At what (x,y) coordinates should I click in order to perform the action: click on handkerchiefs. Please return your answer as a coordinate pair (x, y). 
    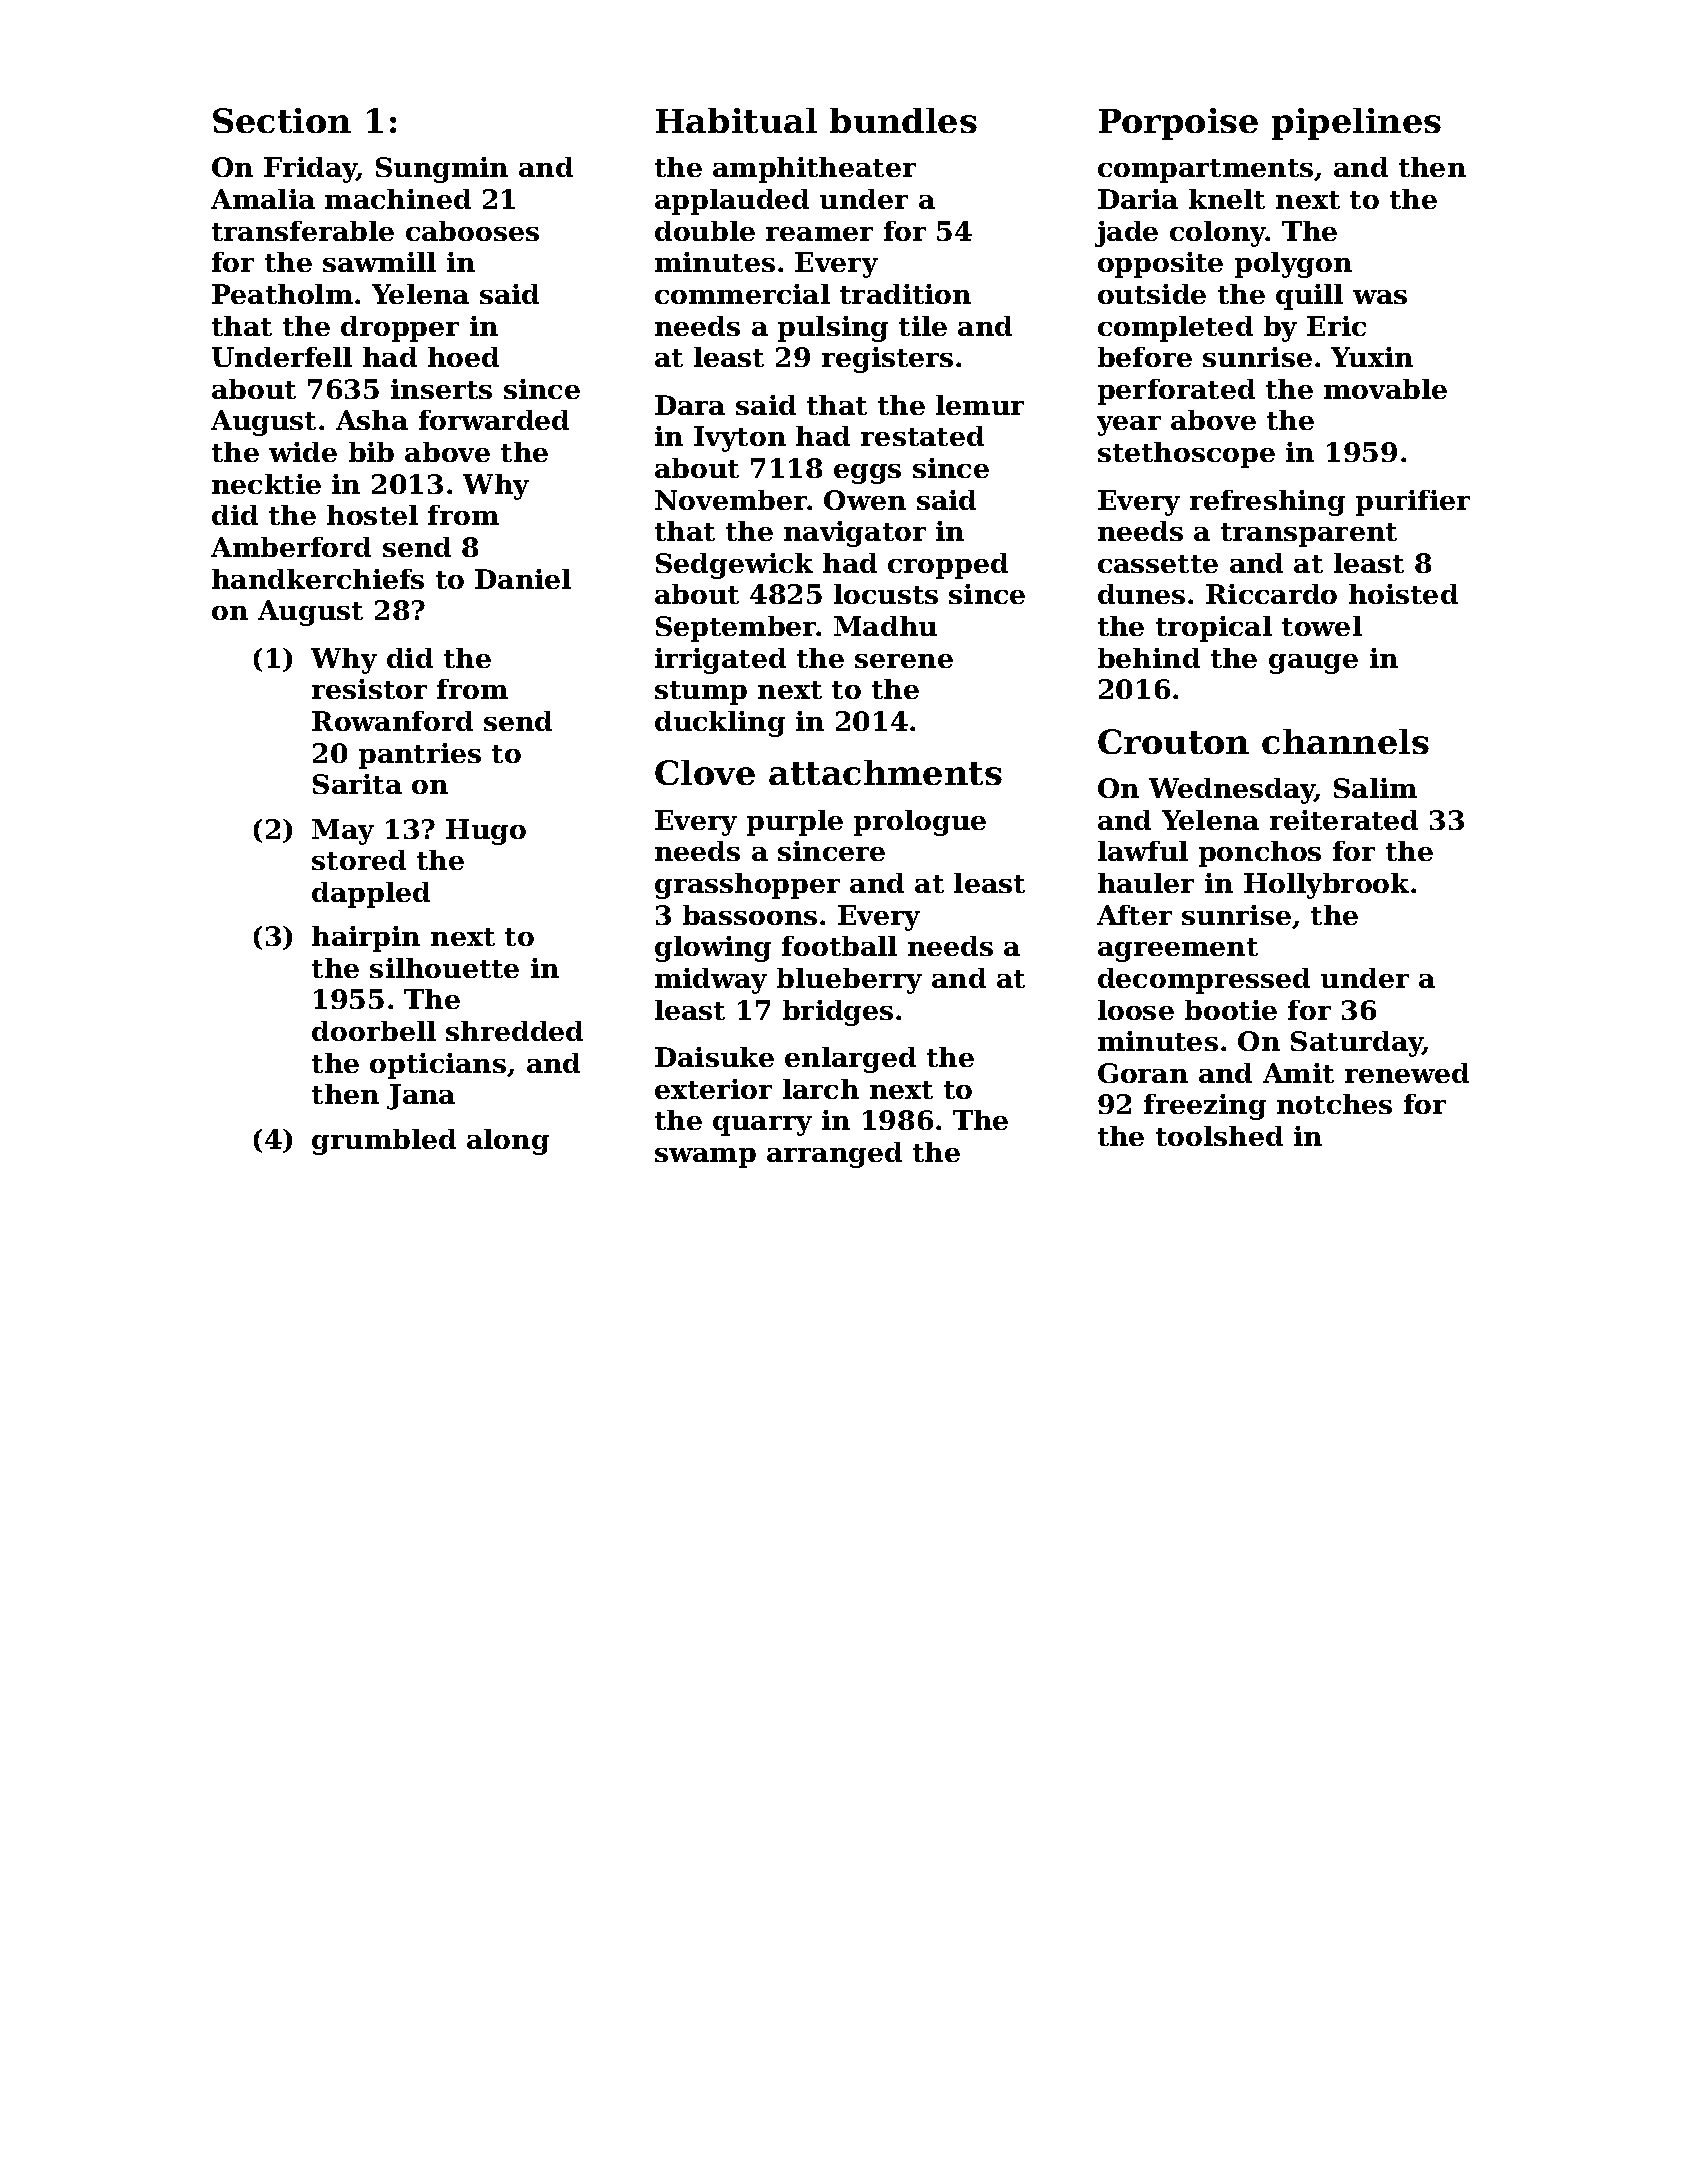
    Looking at the image, I should click on (318, 579).
